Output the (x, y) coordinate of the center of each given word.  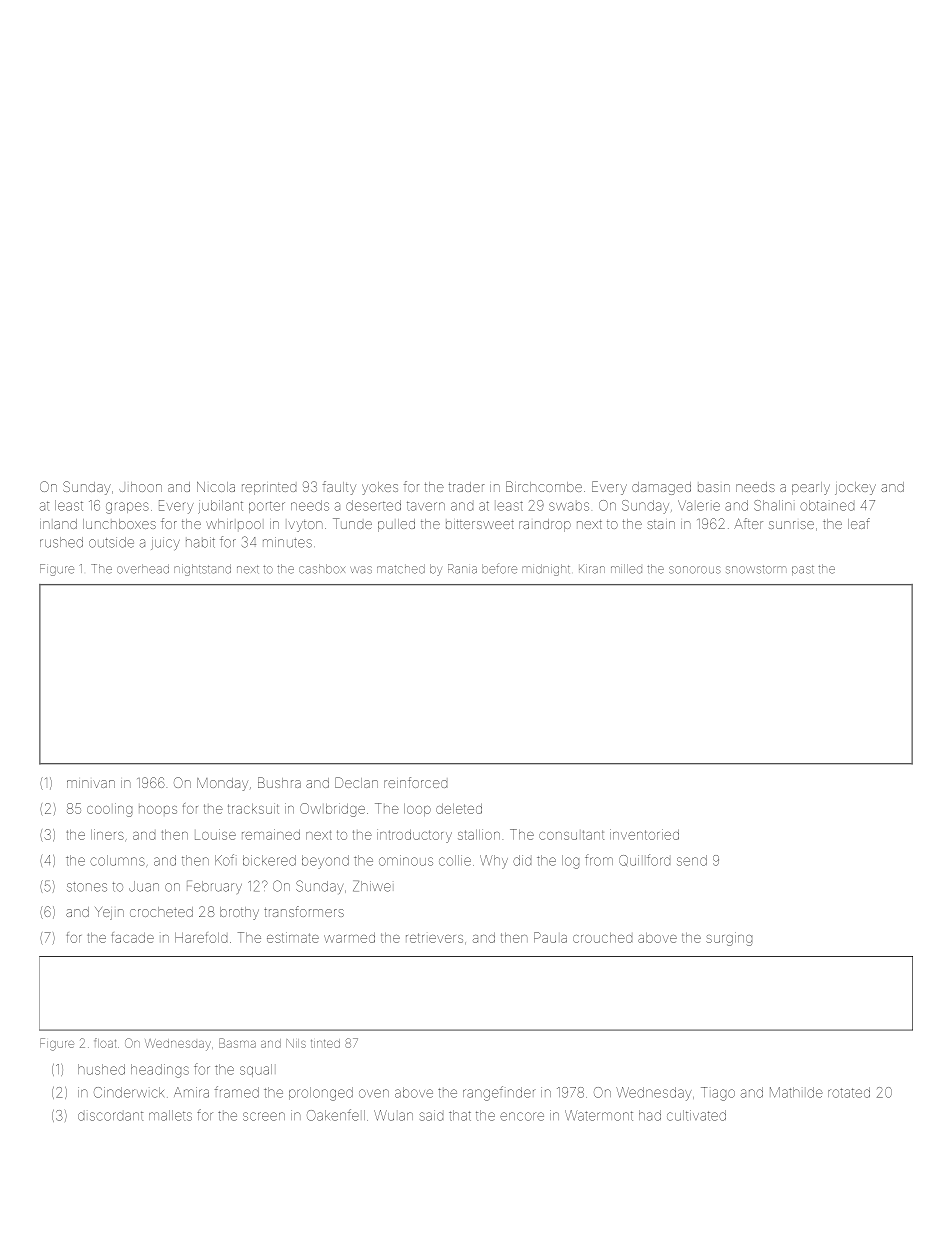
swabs (569, 506)
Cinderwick (129, 1092)
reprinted (269, 489)
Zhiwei (372, 886)
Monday (222, 784)
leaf (859, 523)
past (803, 570)
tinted (325, 1043)
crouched (602, 938)
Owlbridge (332, 810)
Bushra (279, 782)
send (692, 860)
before (499, 569)
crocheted (161, 912)
